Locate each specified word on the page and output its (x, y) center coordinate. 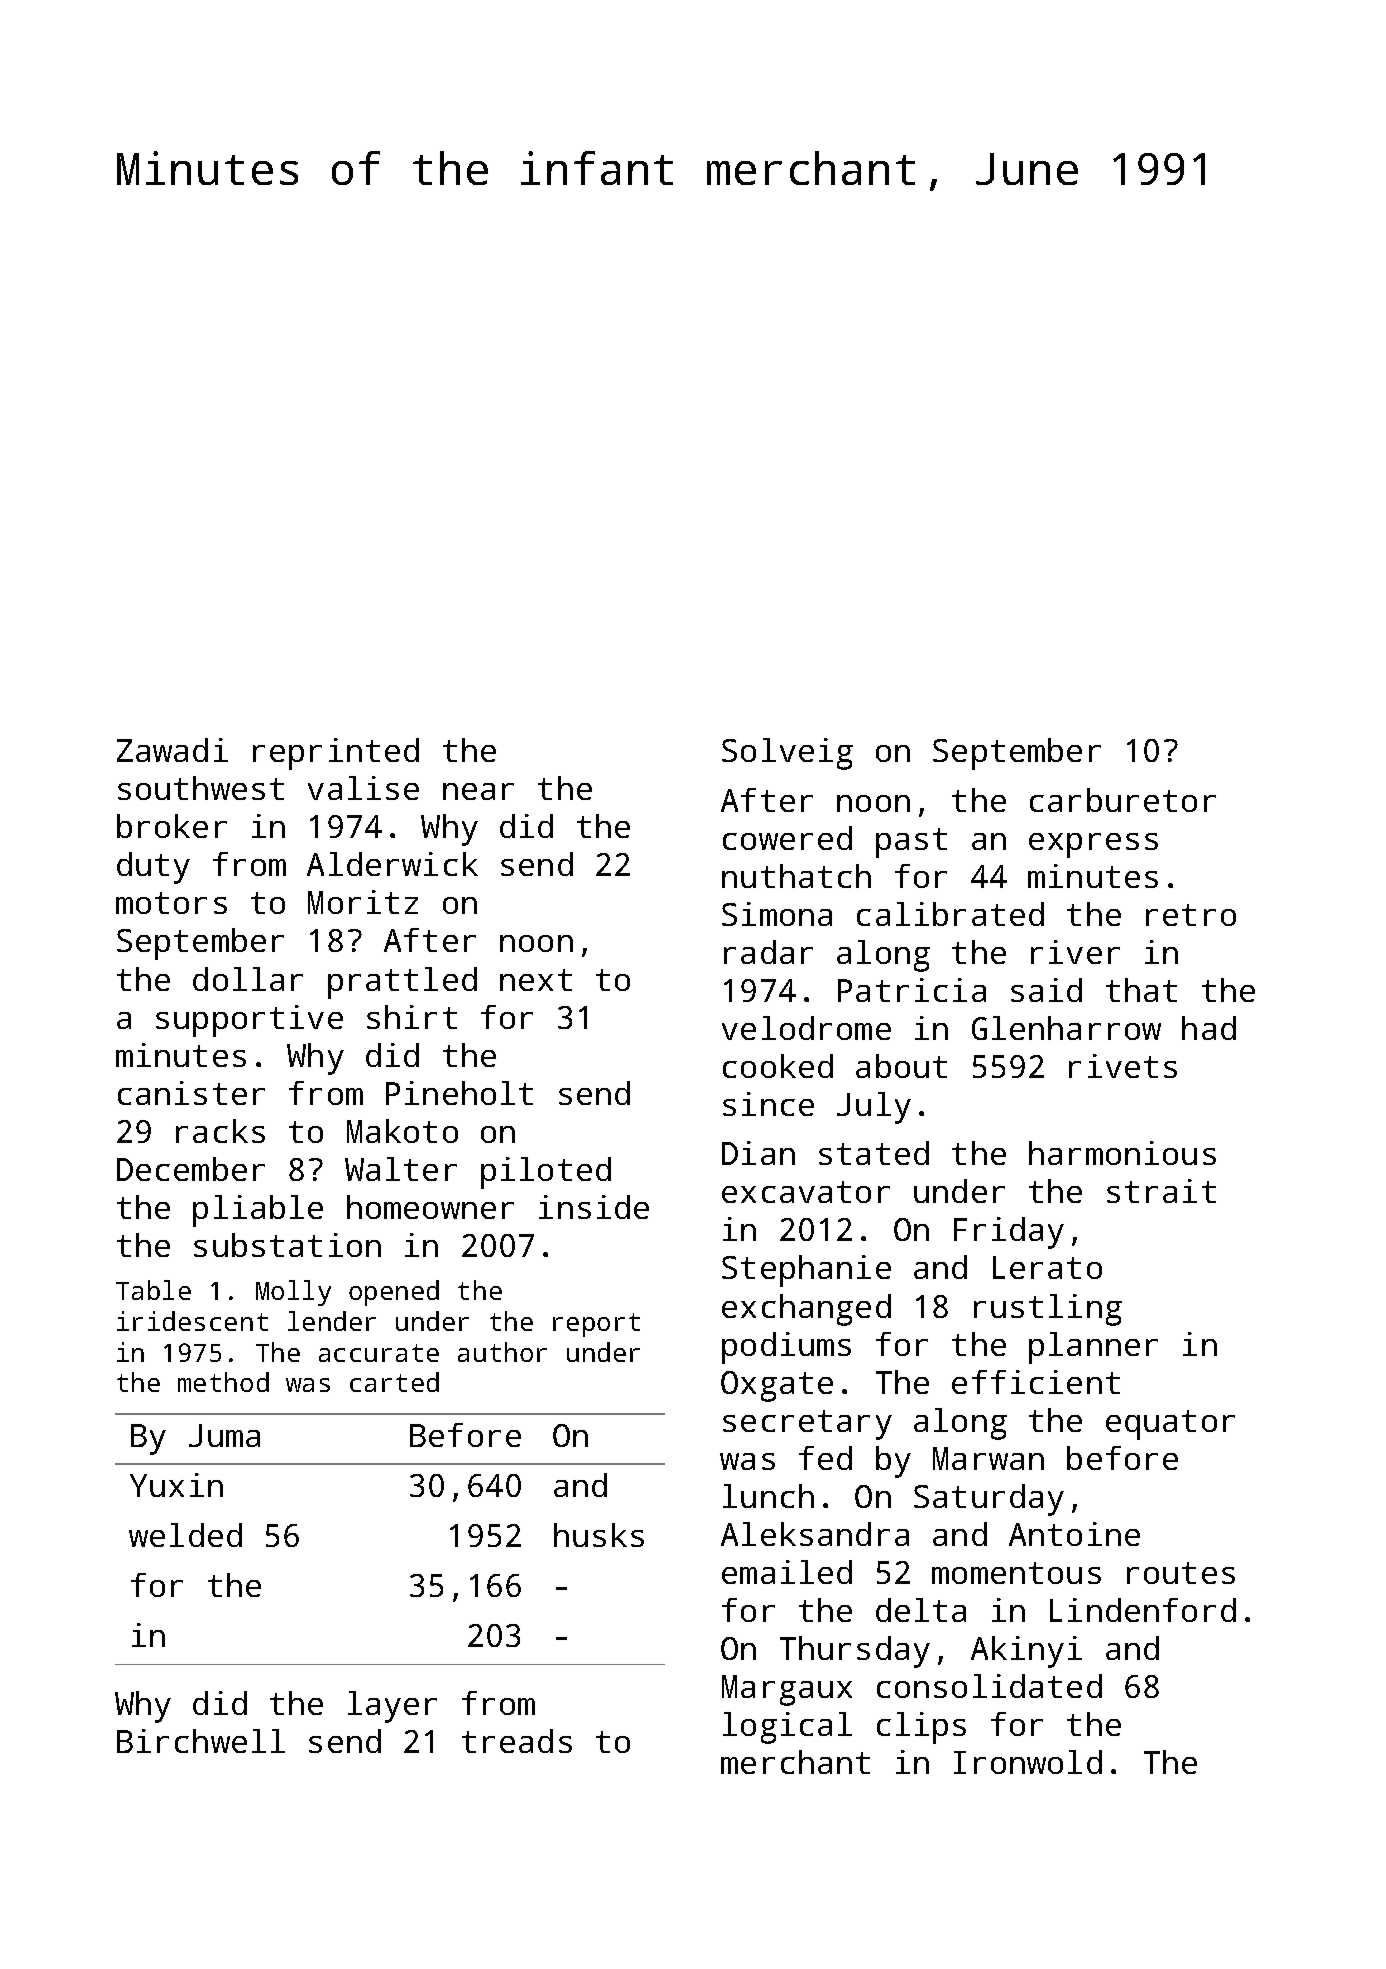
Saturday (989, 1500)
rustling (1048, 1310)
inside (594, 1207)
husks (599, 1535)
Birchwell (201, 1741)
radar (768, 952)
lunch (768, 1496)
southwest (201, 788)
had (1209, 1028)
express (1093, 845)
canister (191, 1093)
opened (394, 1293)
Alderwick (392, 864)
